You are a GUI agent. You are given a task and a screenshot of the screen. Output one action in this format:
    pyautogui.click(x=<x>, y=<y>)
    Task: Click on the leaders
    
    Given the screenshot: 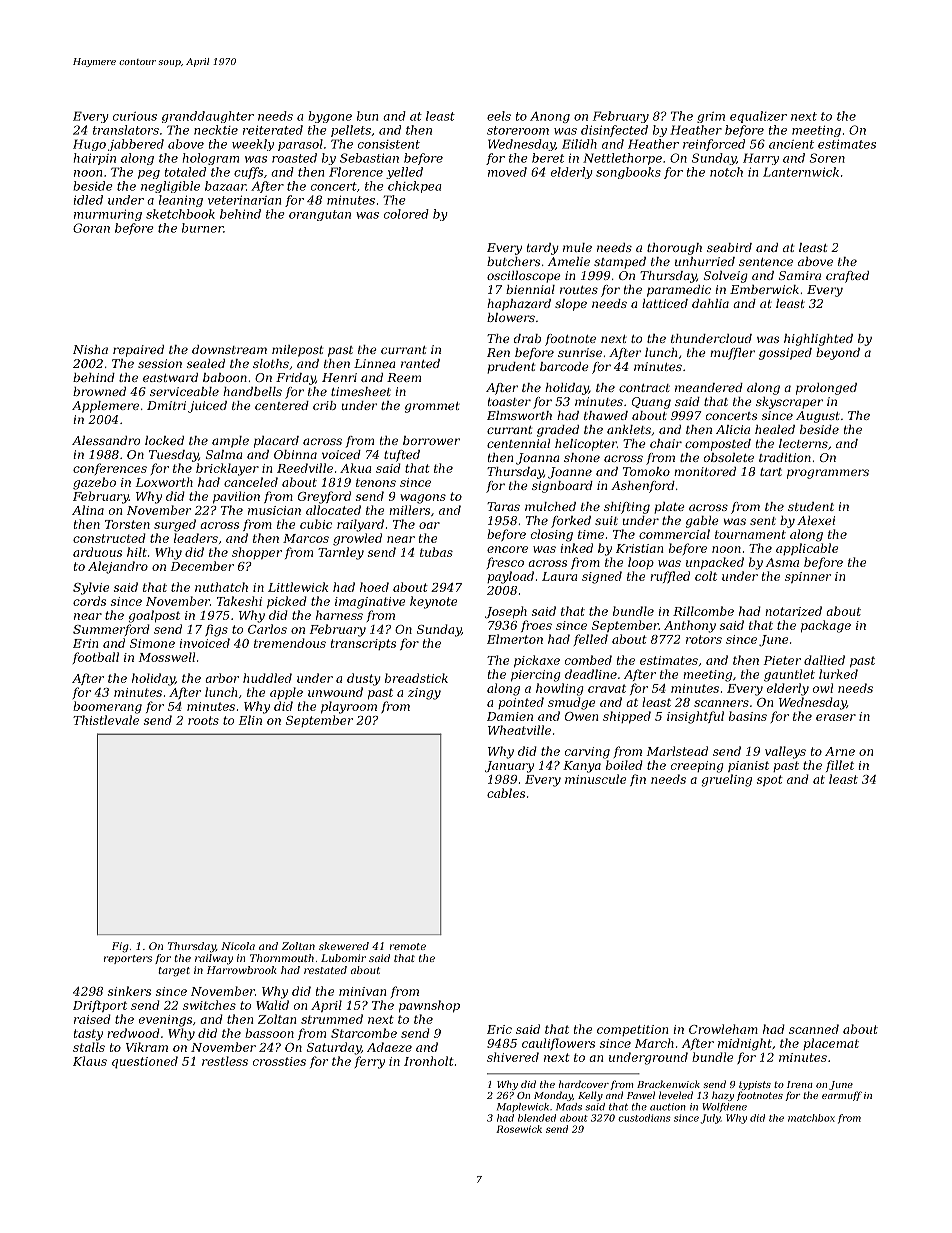 What is the action you would take?
    pyautogui.click(x=196, y=538)
